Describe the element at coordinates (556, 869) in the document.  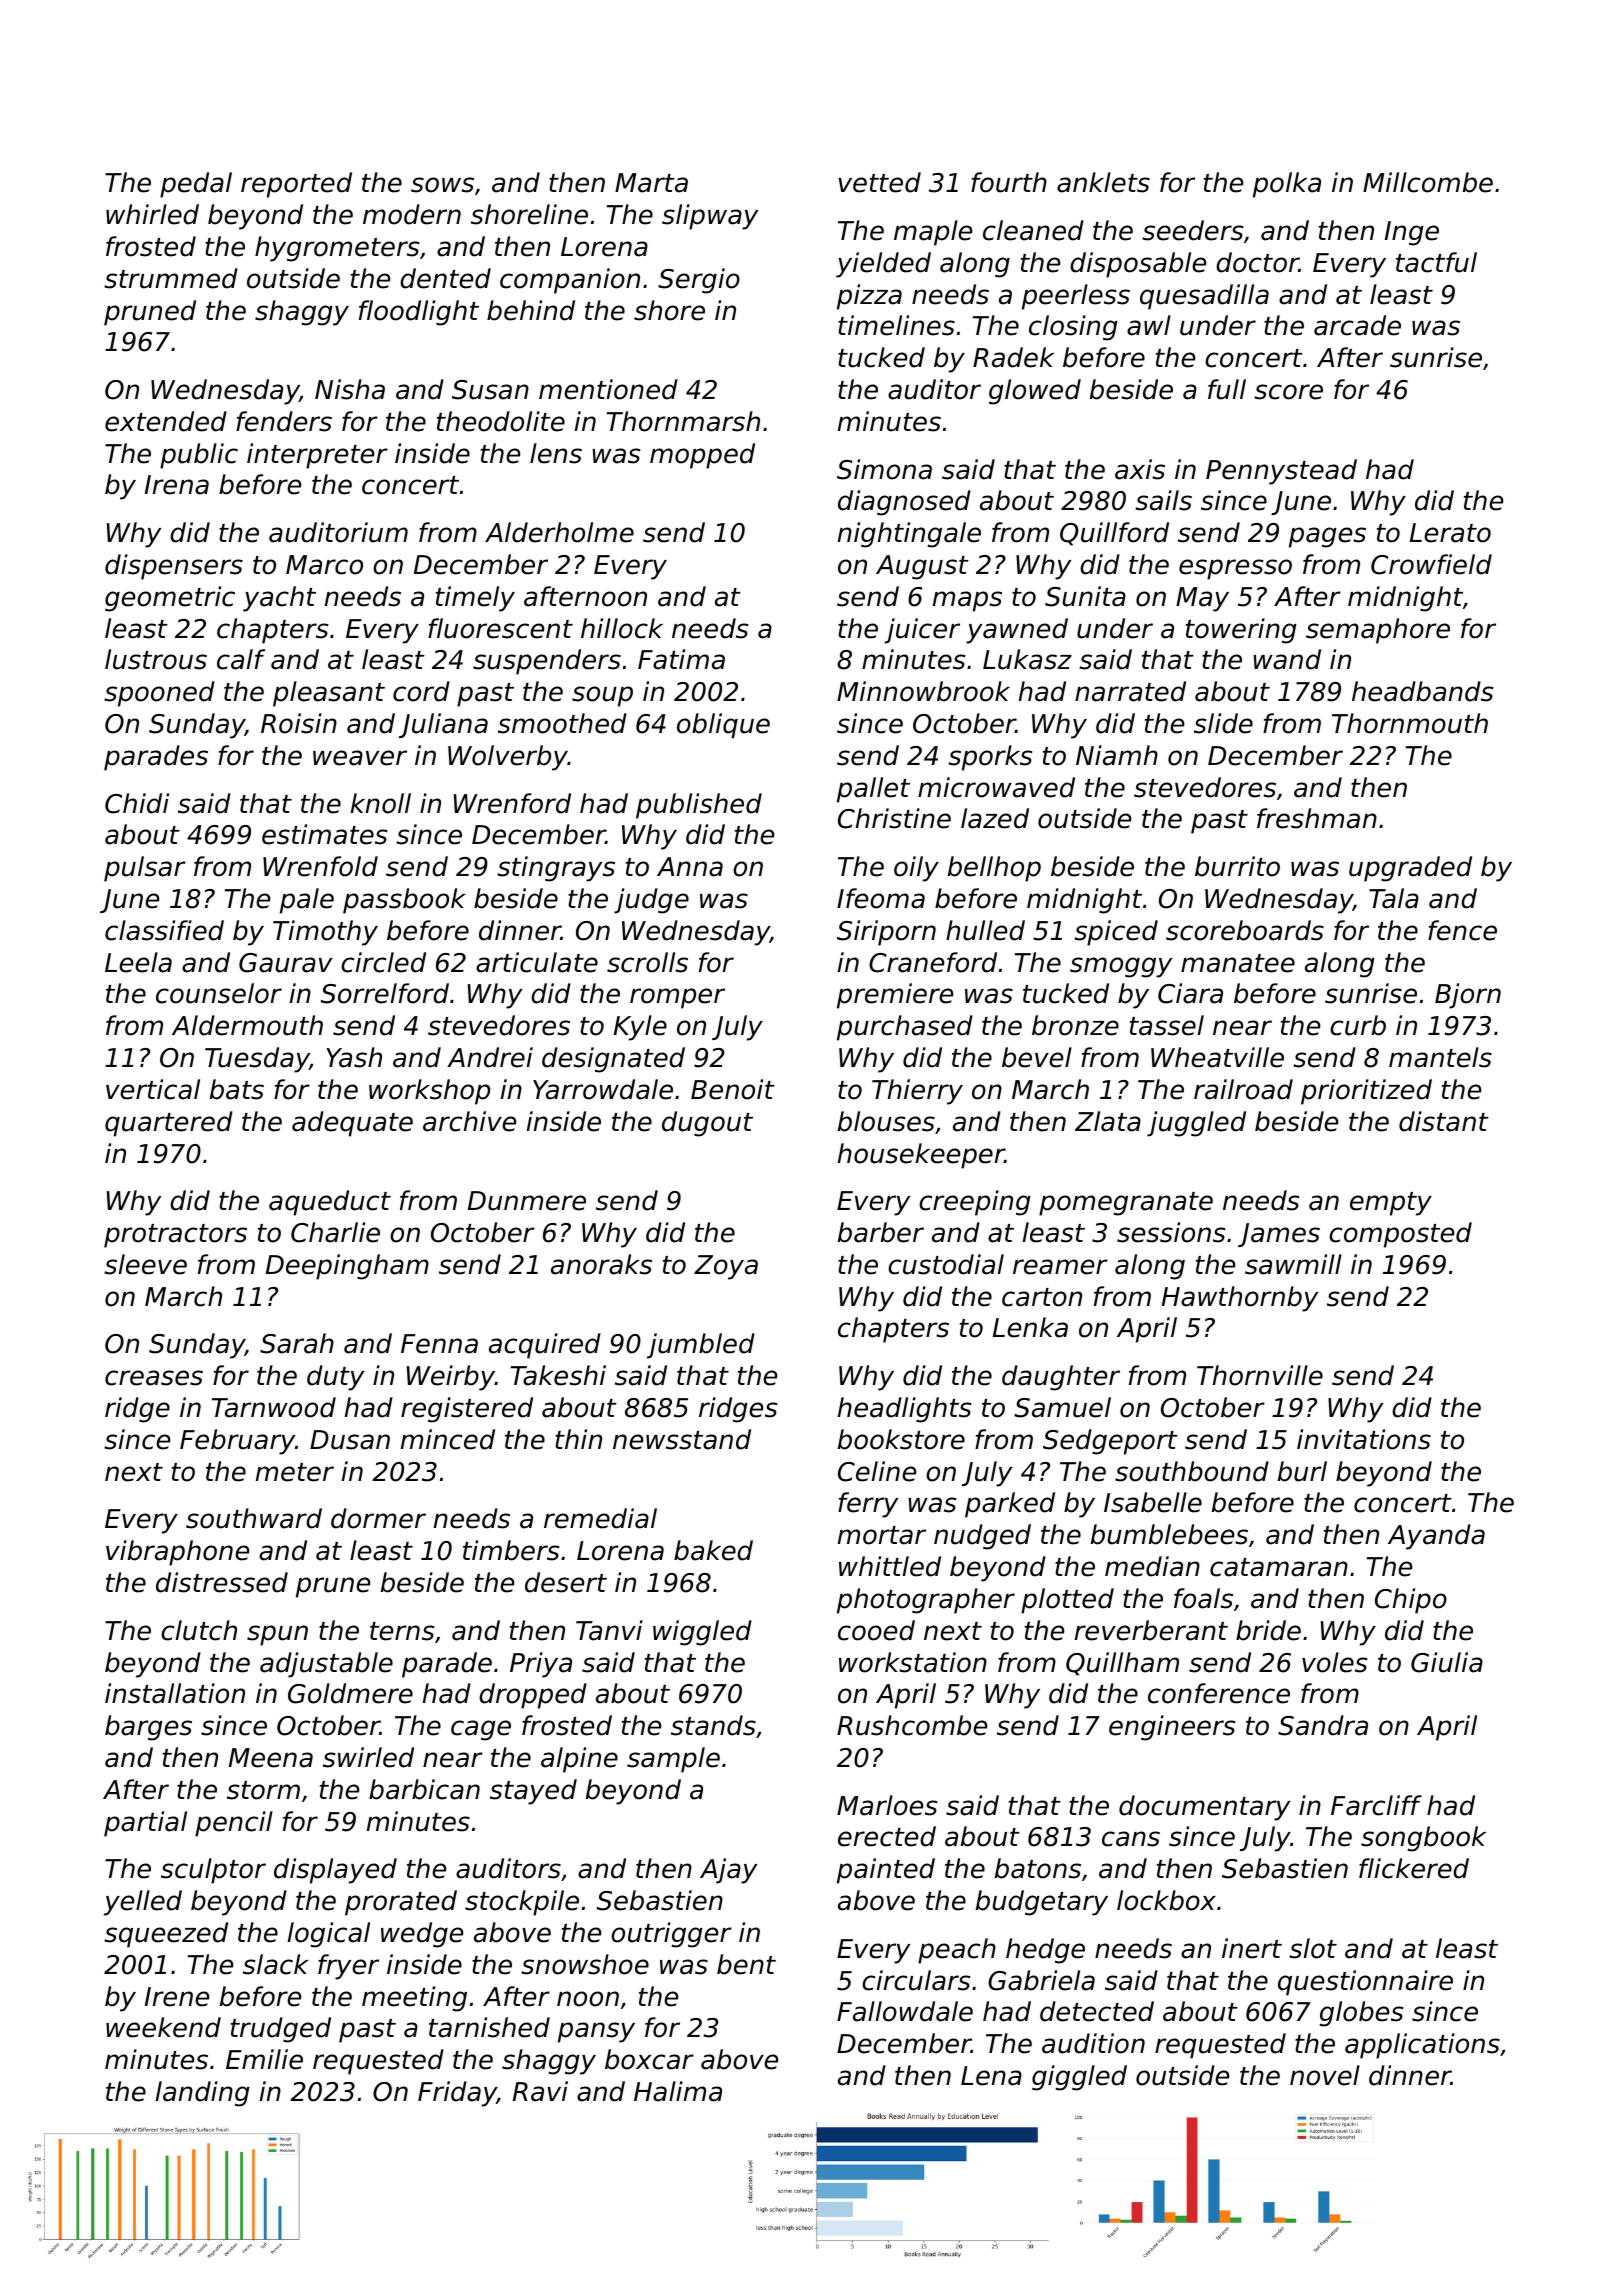
I see `stingrays` at that location.
